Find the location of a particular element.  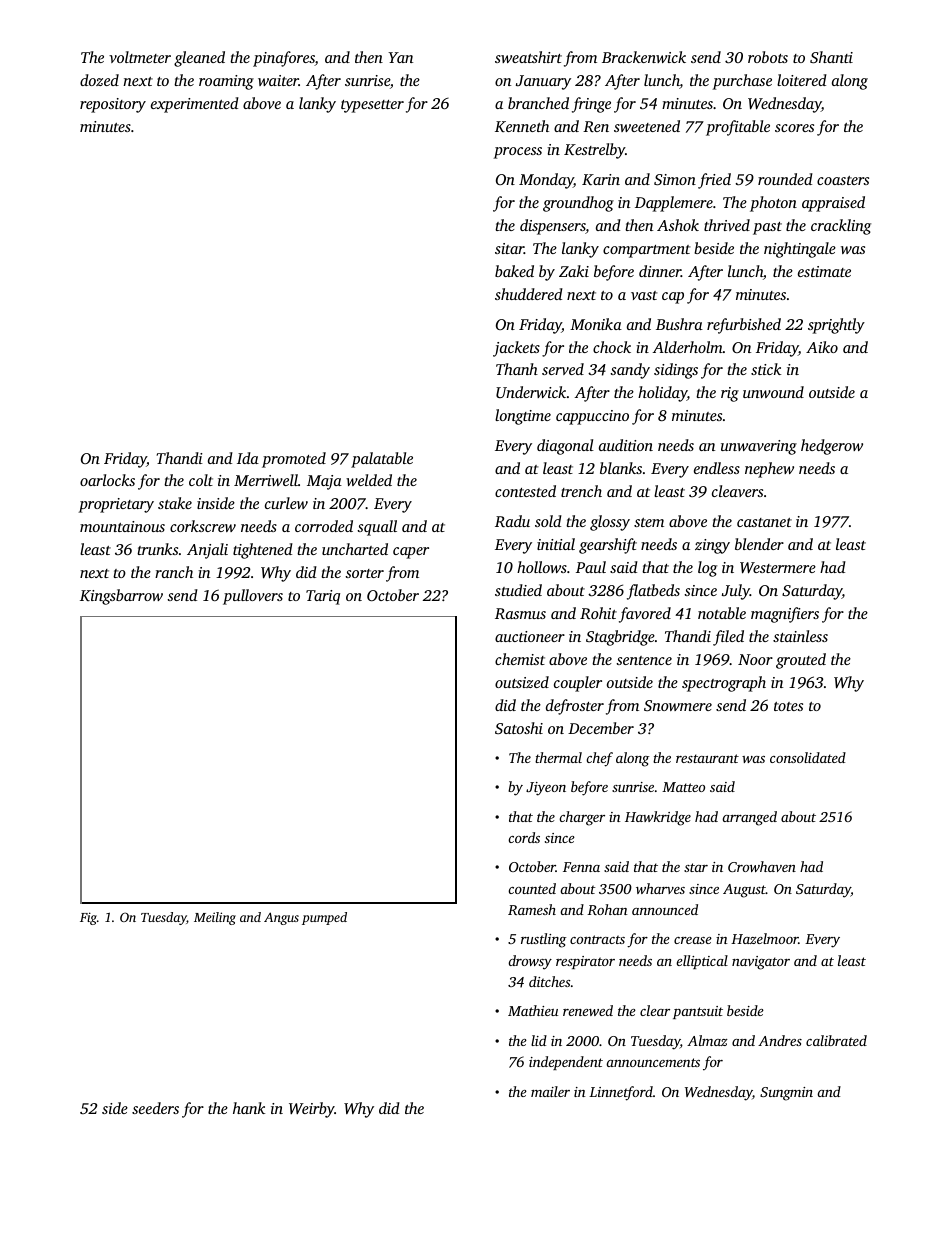

trunks is located at coordinates (157, 549).
